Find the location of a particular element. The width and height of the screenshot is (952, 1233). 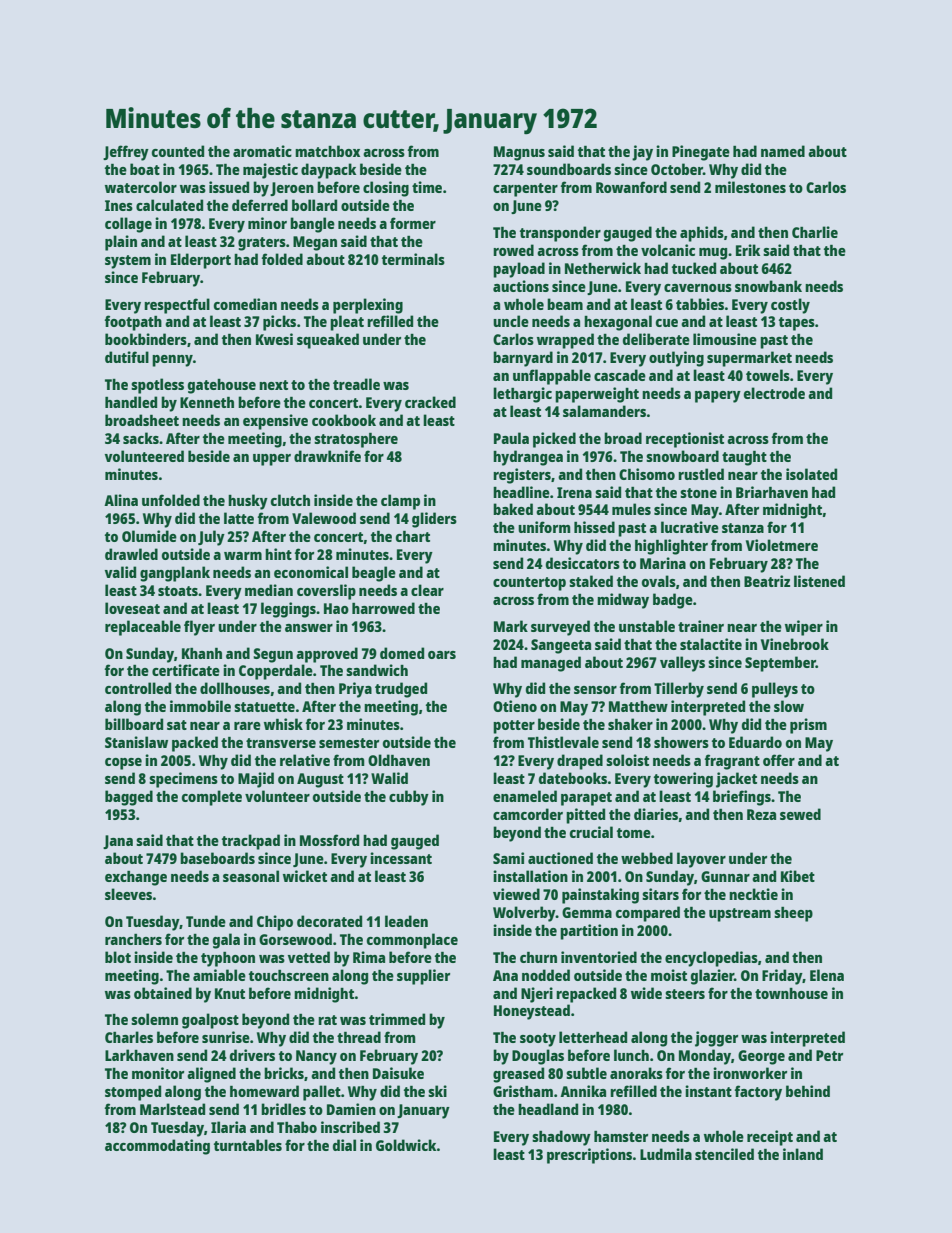

churn is located at coordinates (538, 957).
